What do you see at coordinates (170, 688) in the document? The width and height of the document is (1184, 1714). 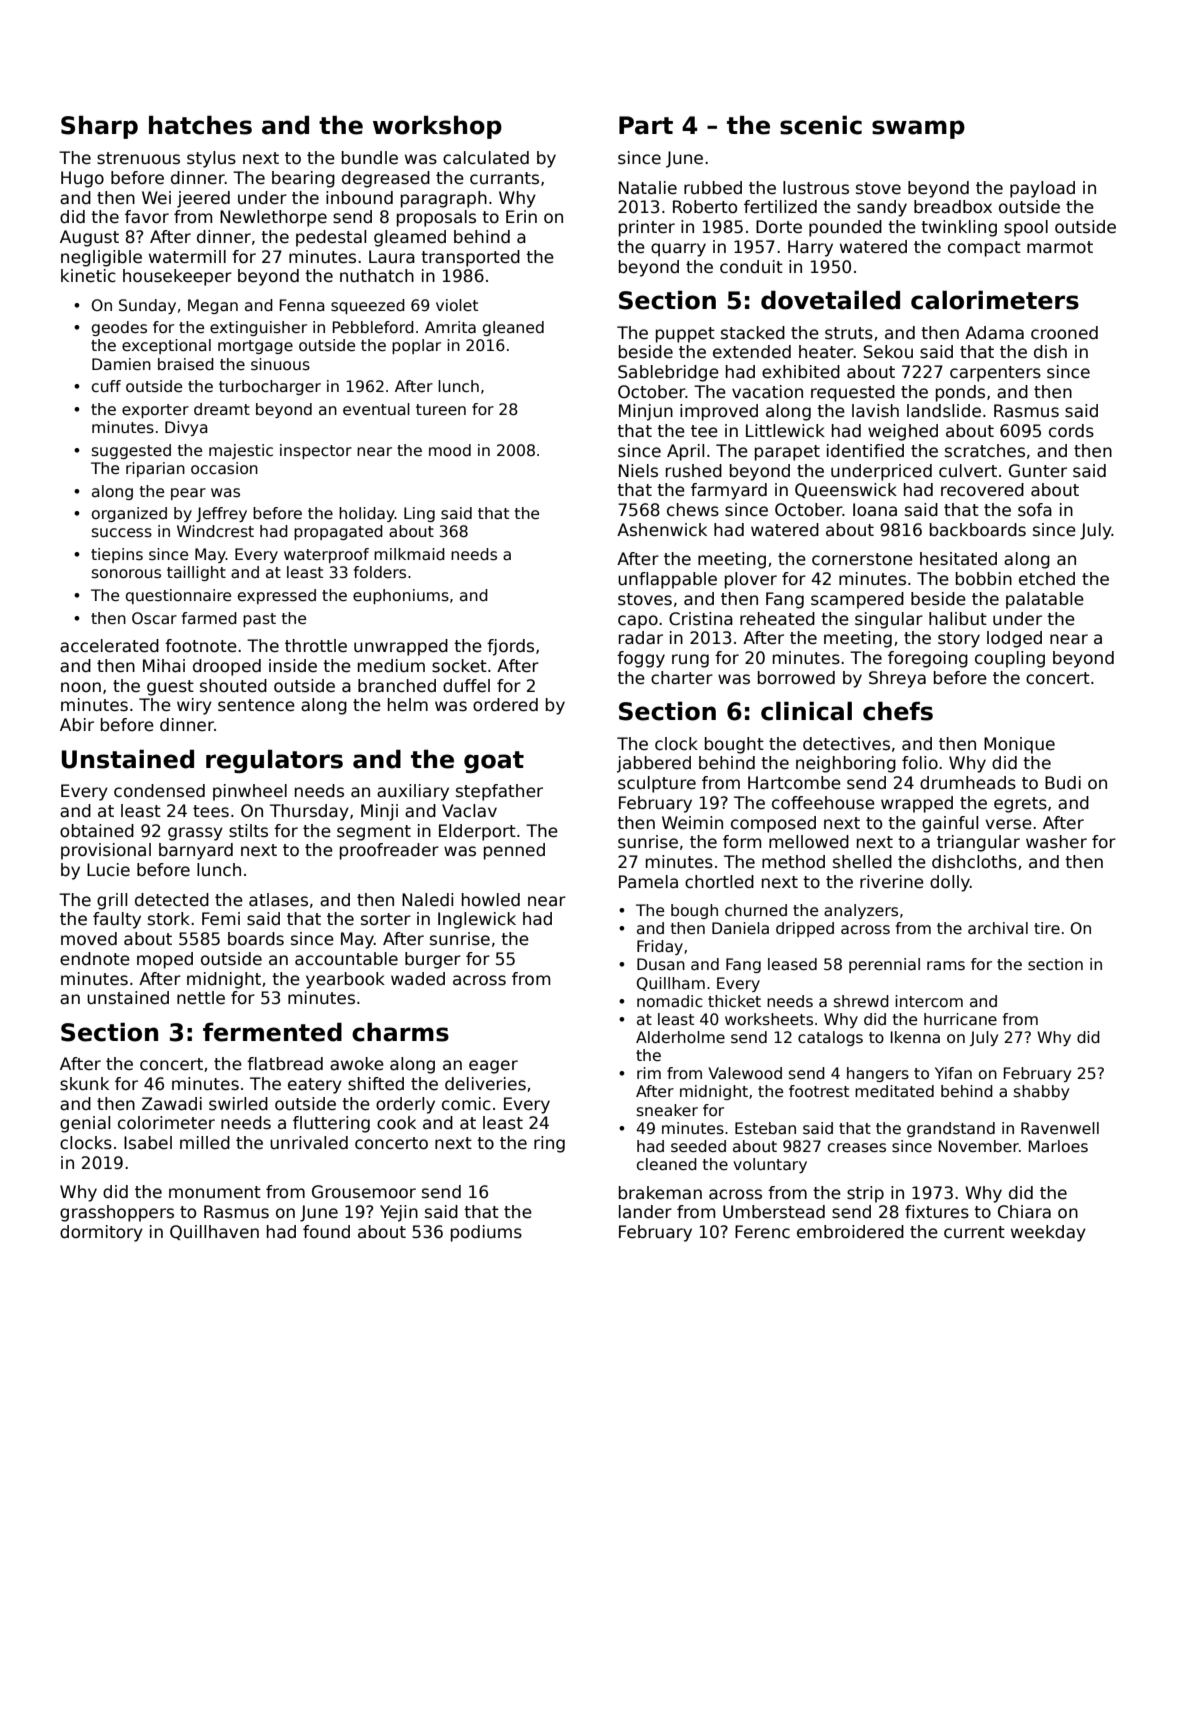 I see `guest` at bounding box center [170, 688].
